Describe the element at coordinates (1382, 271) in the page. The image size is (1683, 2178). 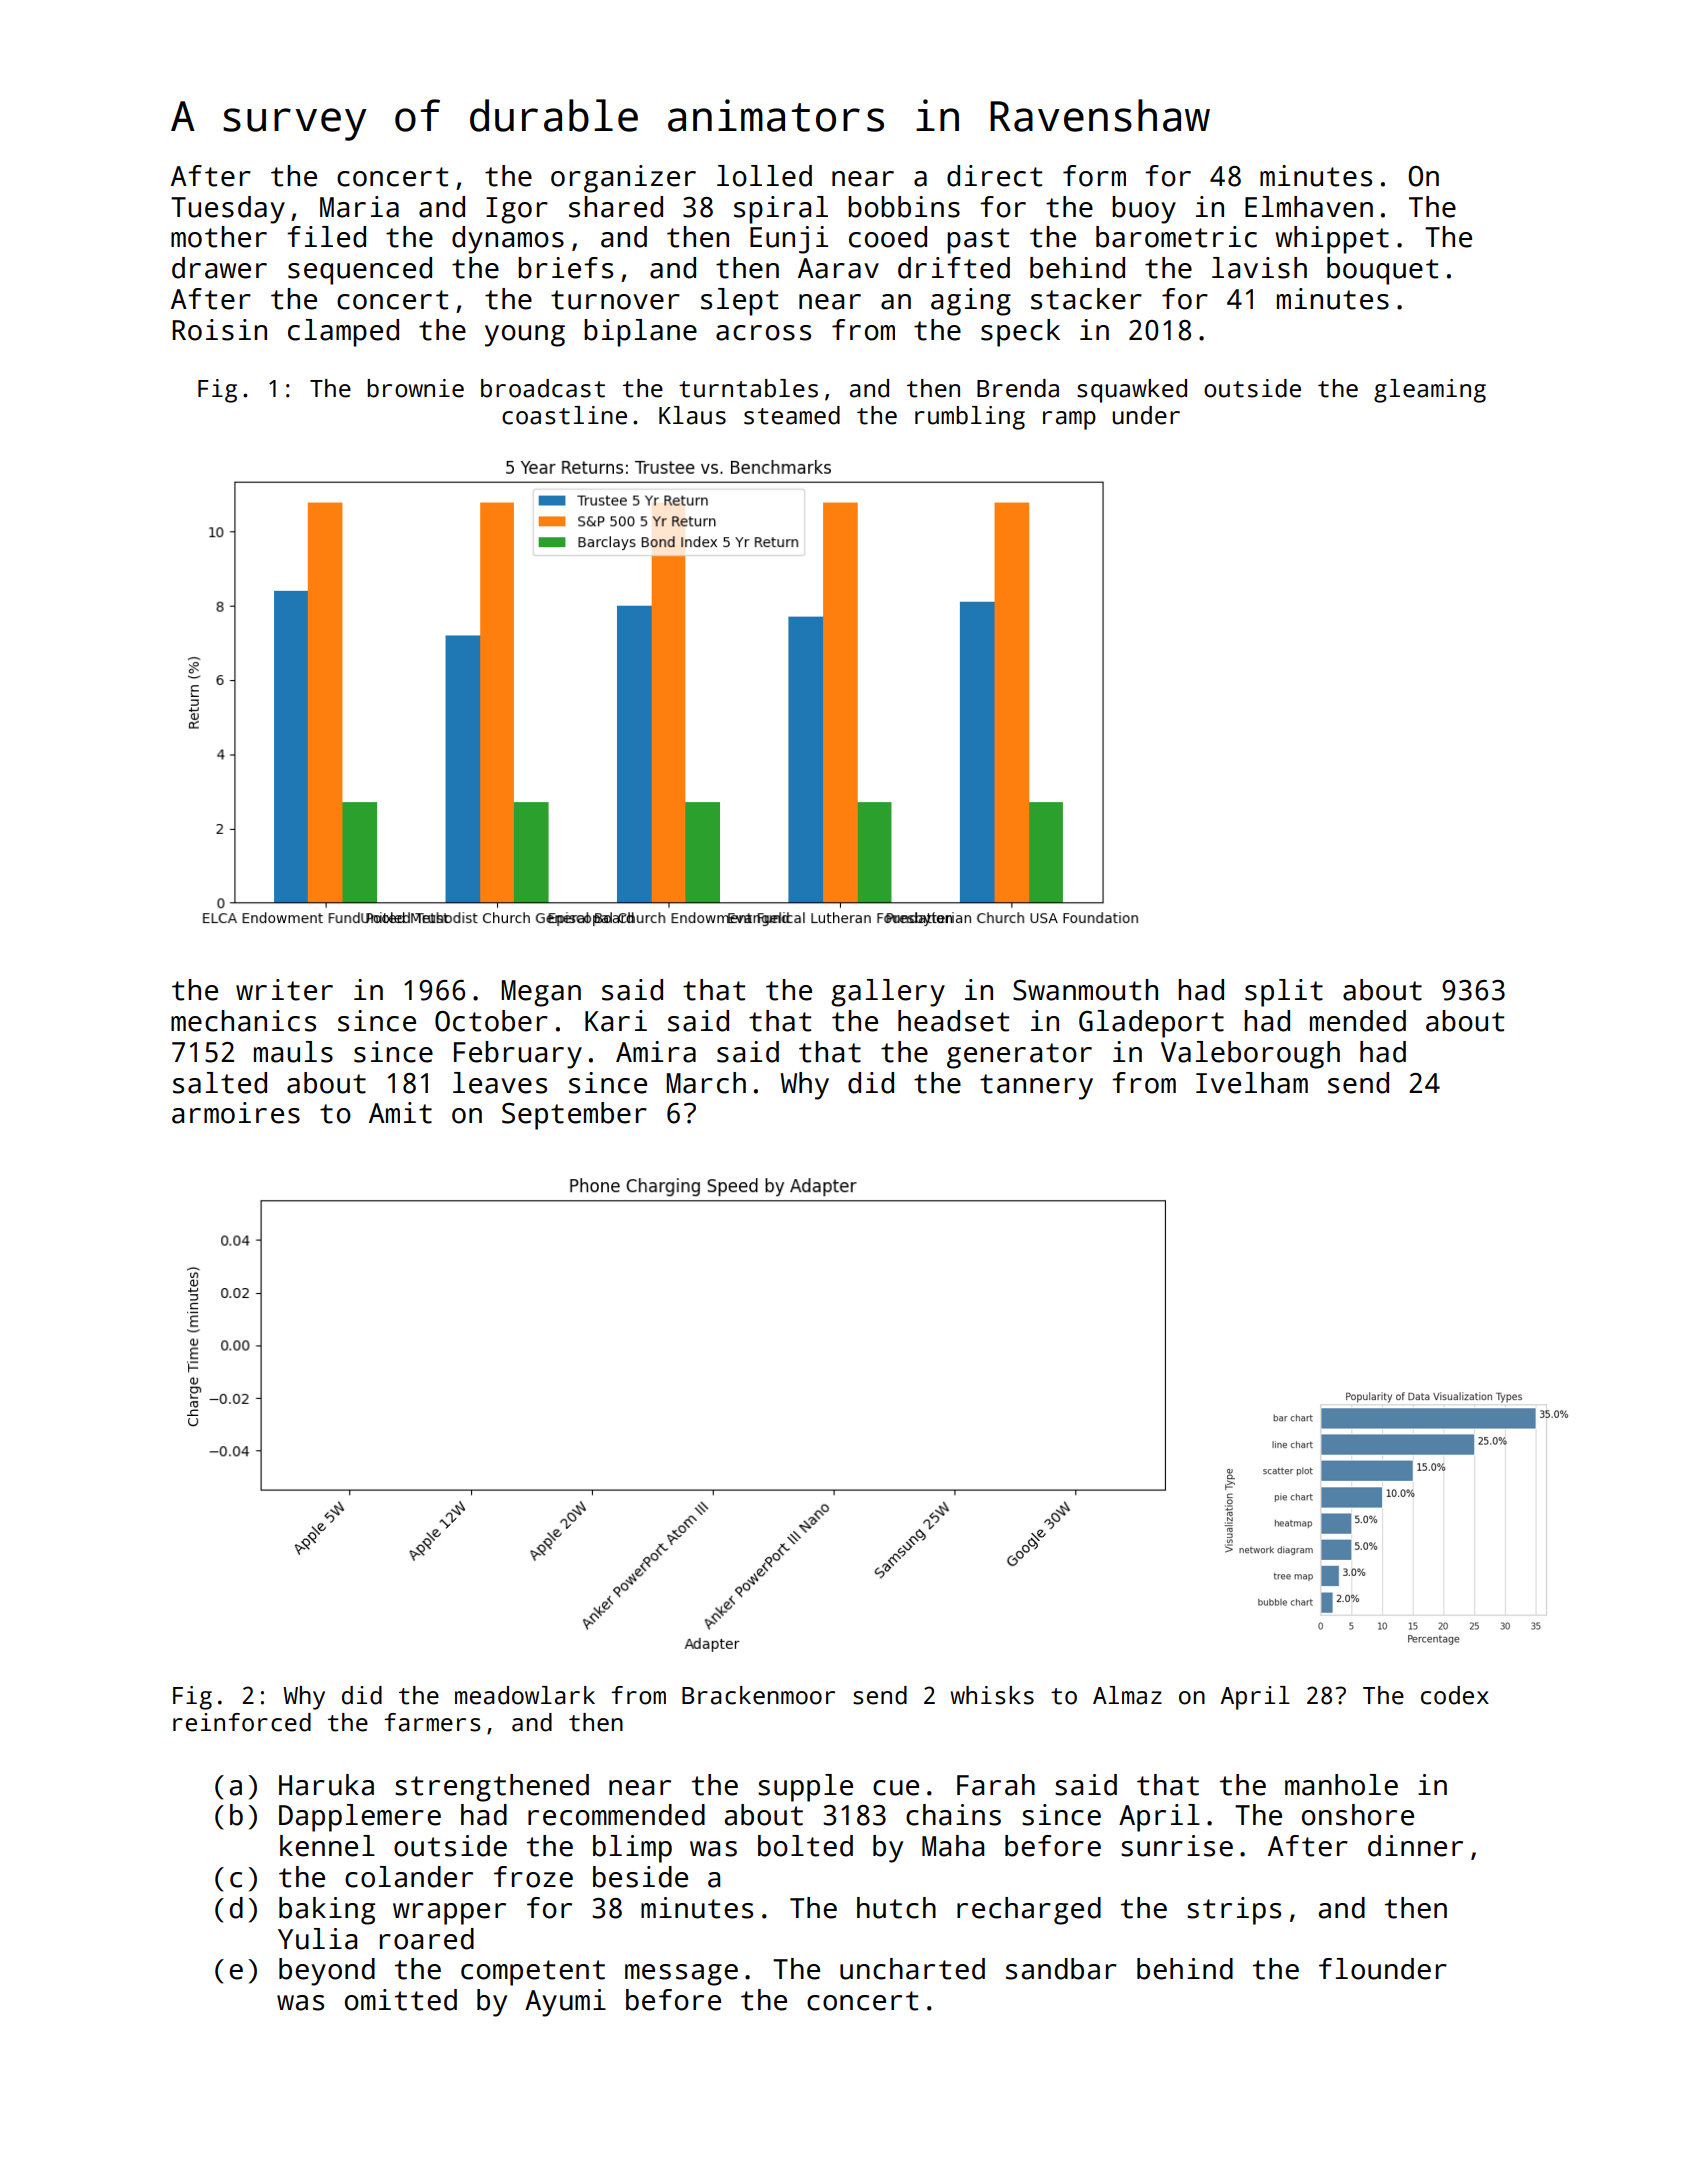
I see `bouquet` at that location.
